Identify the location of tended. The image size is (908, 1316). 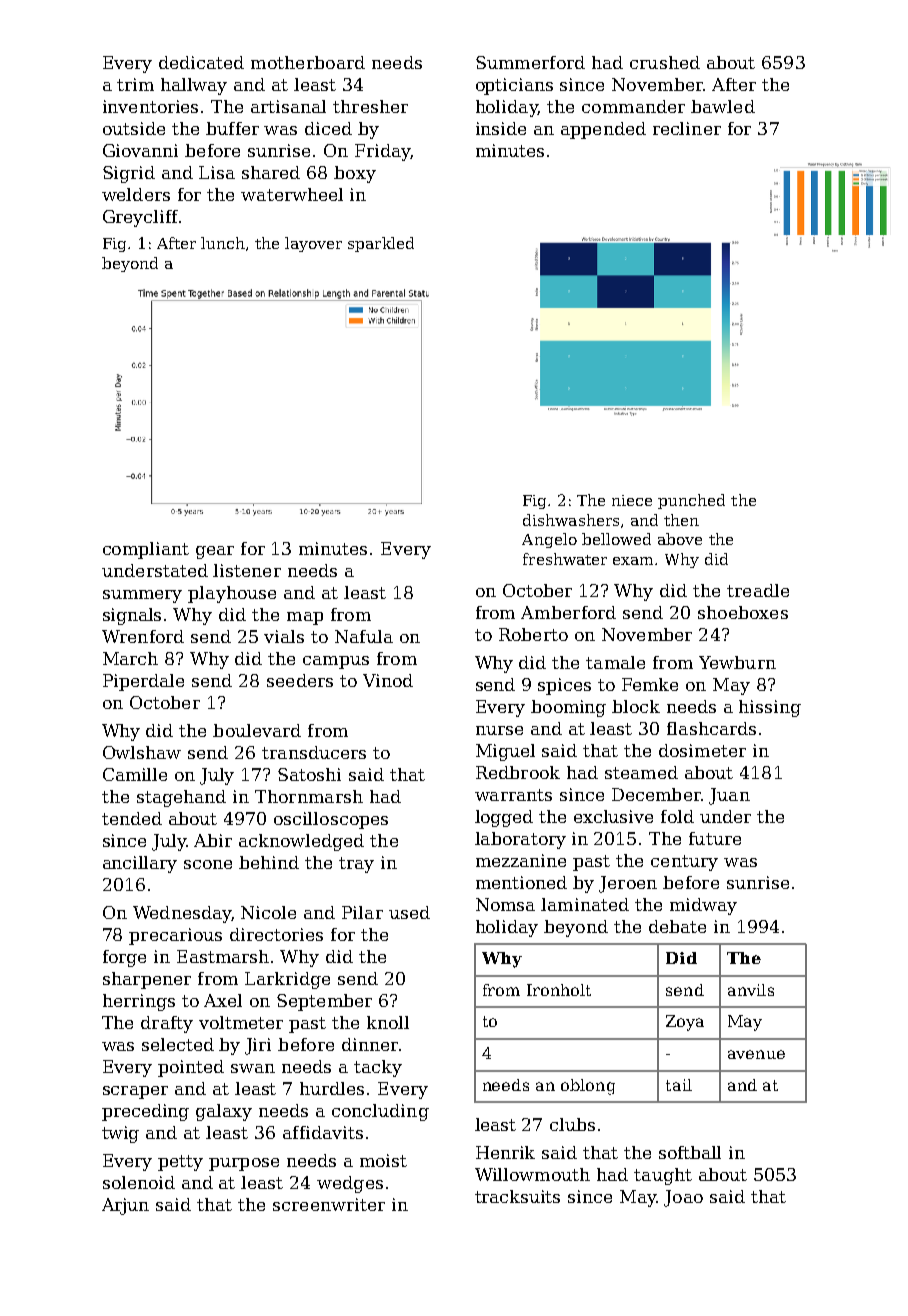
(132, 818).
